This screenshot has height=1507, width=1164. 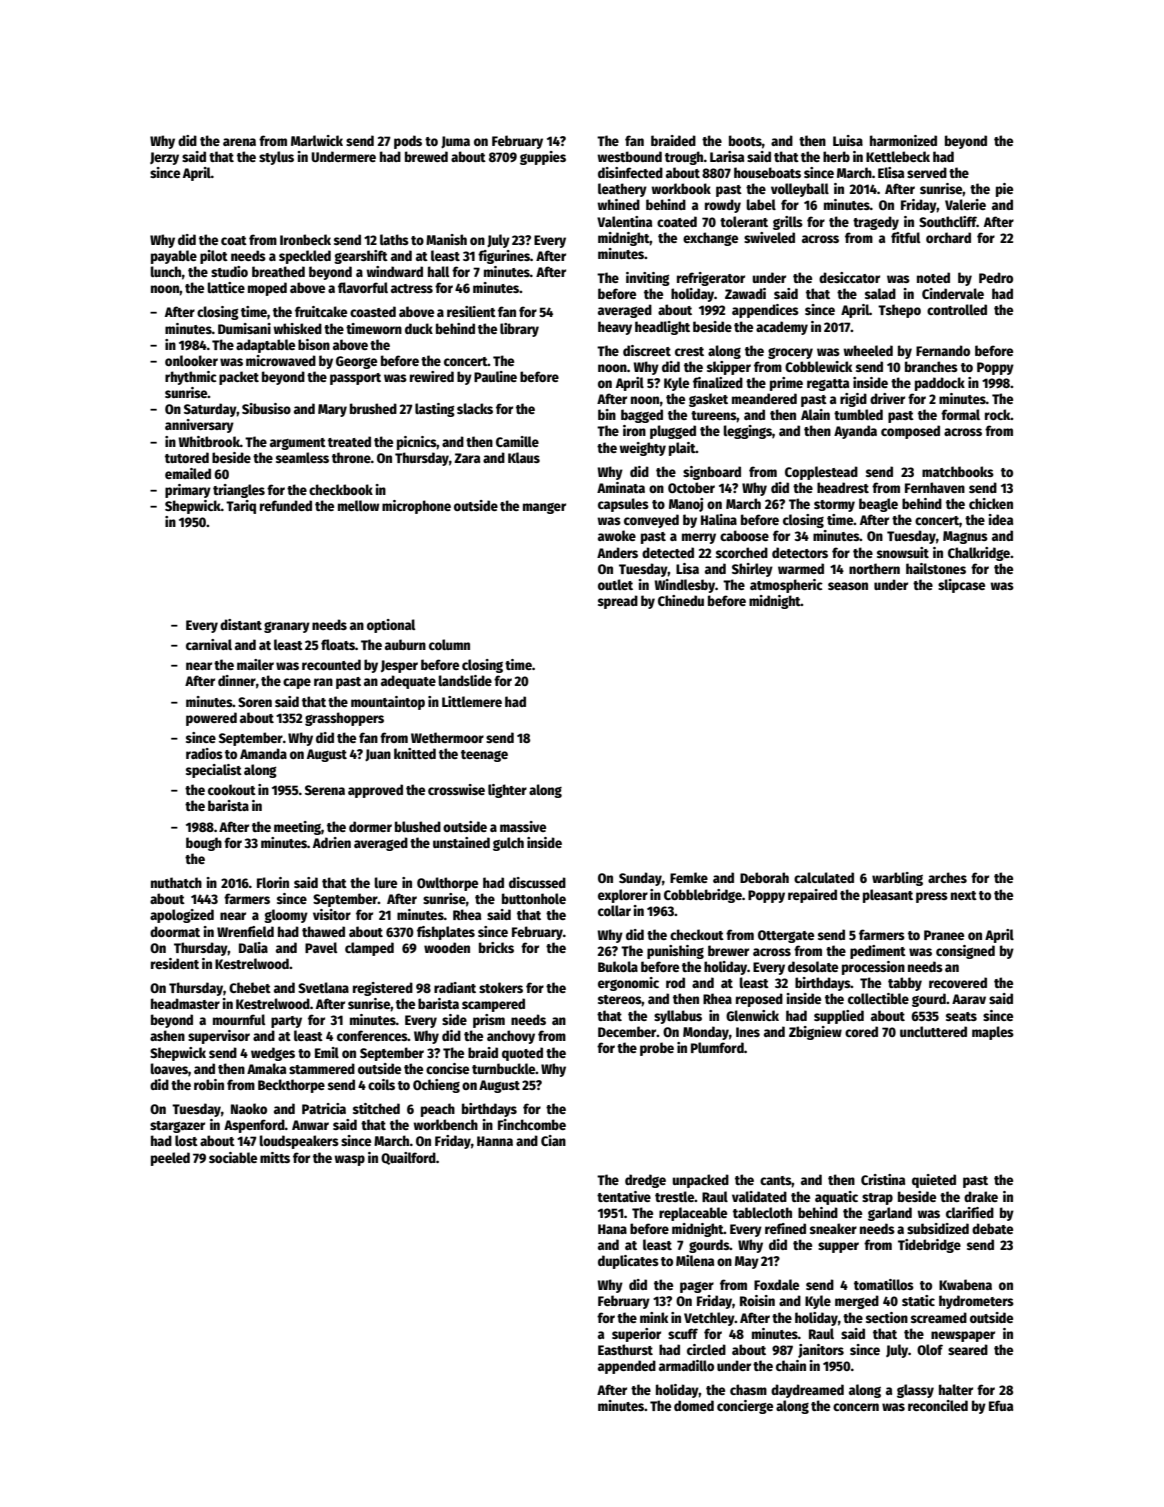 What do you see at coordinates (338, 644) in the screenshot?
I see `floats` at bounding box center [338, 644].
